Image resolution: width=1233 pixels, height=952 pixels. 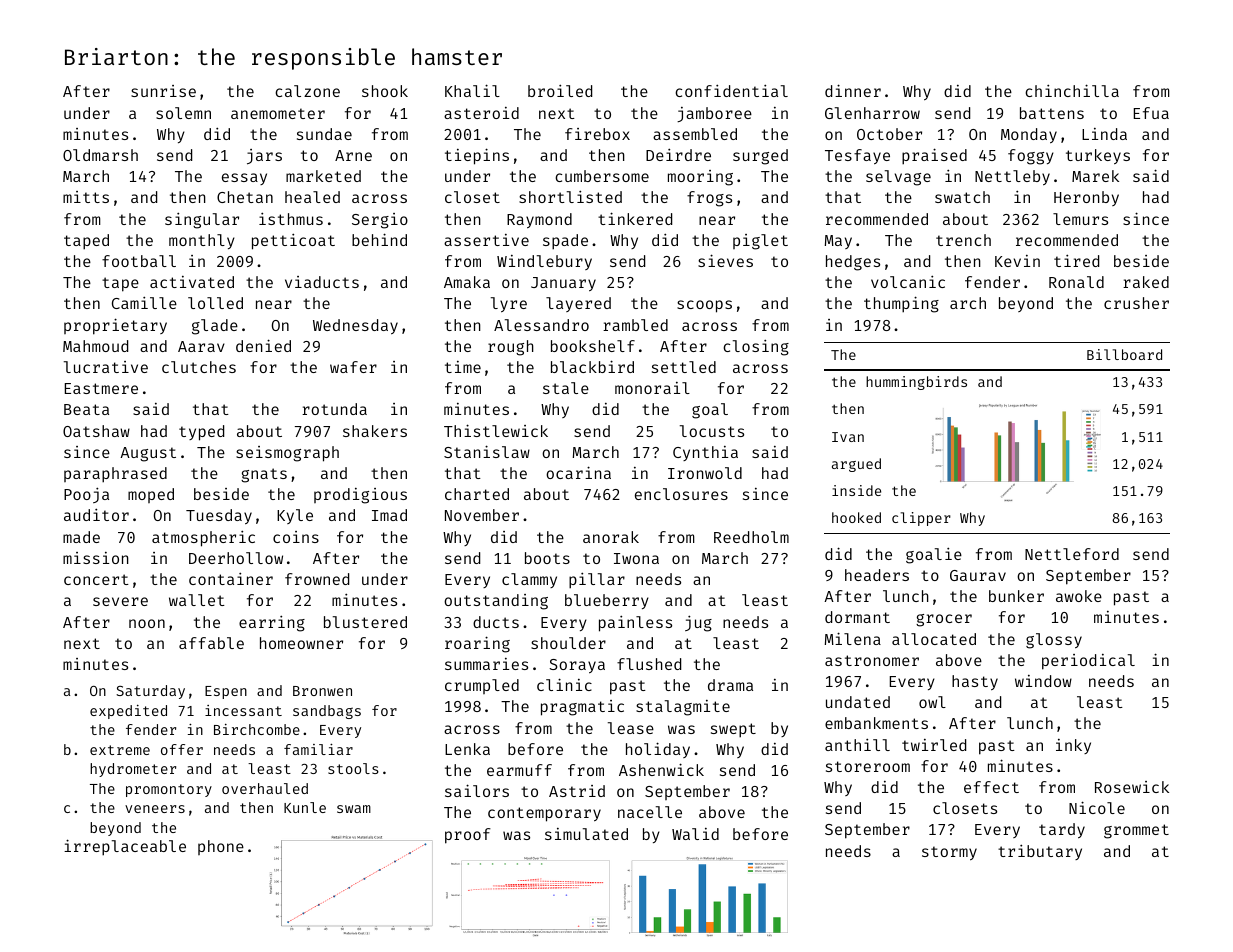 I want to click on mission, so click(x=96, y=558).
